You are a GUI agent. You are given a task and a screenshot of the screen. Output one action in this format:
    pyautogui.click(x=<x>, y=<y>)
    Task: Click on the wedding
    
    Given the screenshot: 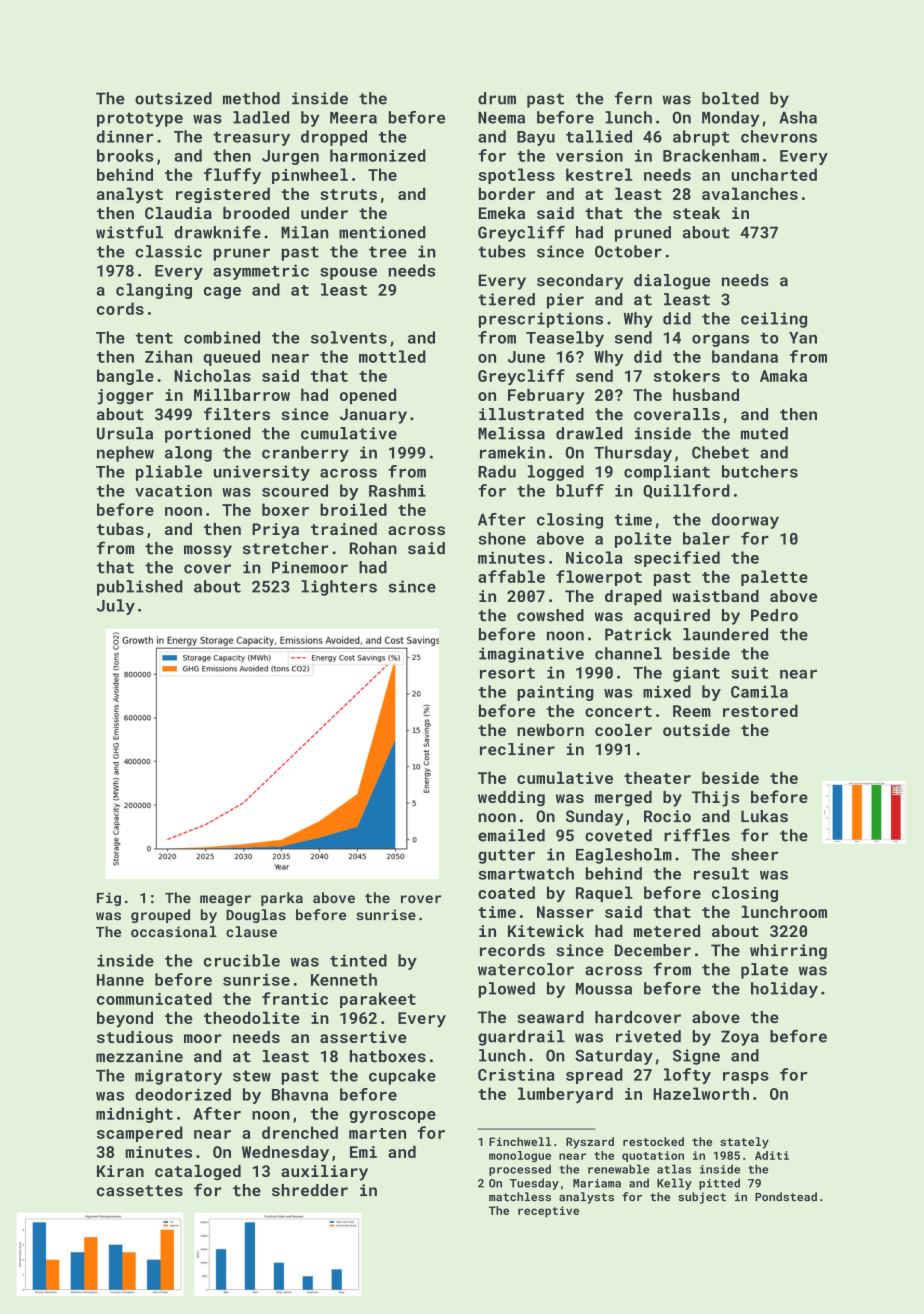 What is the action you would take?
    pyautogui.click(x=511, y=799)
